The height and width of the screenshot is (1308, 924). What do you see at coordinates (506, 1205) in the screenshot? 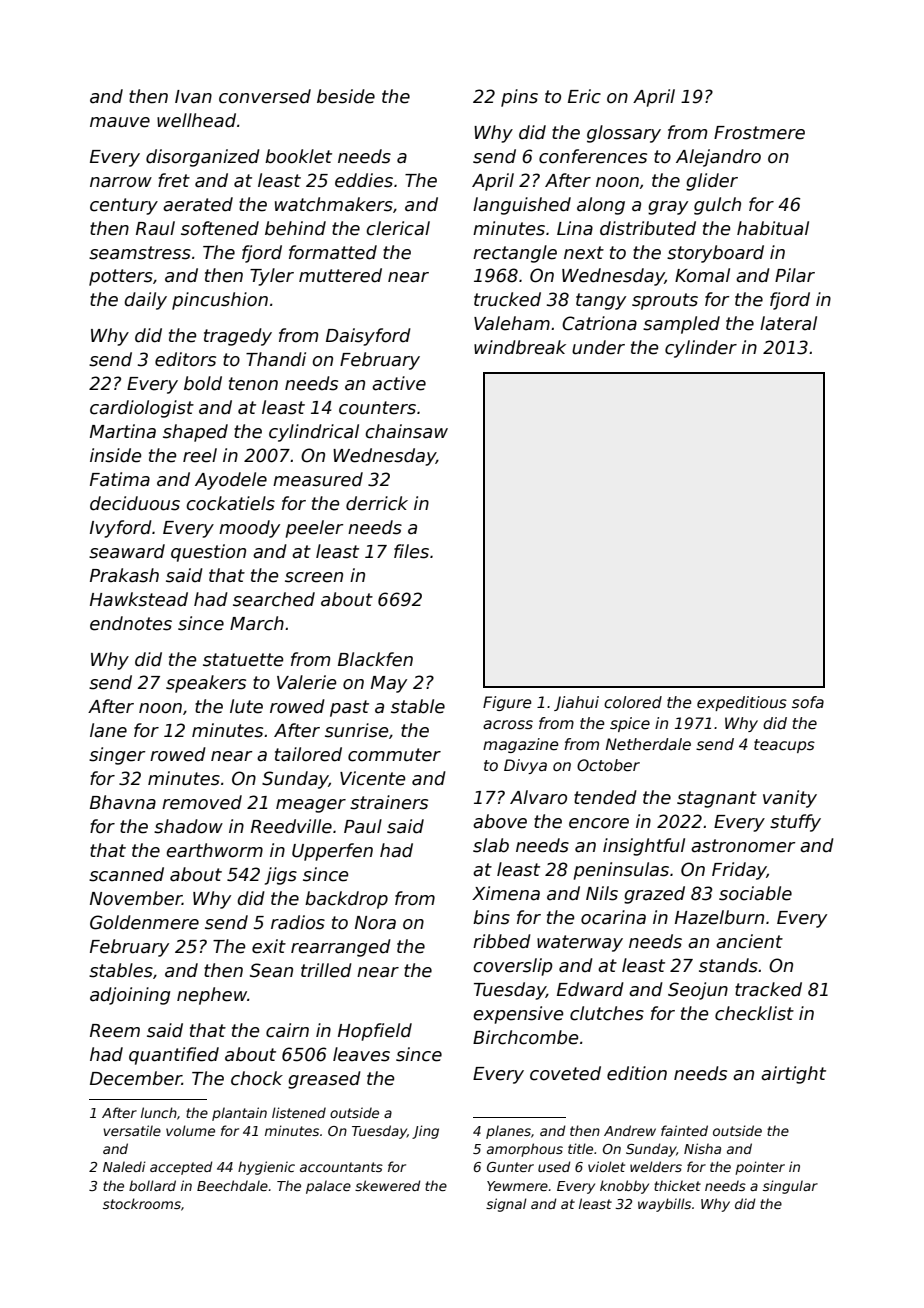
I see `signal` at bounding box center [506, 1205].
